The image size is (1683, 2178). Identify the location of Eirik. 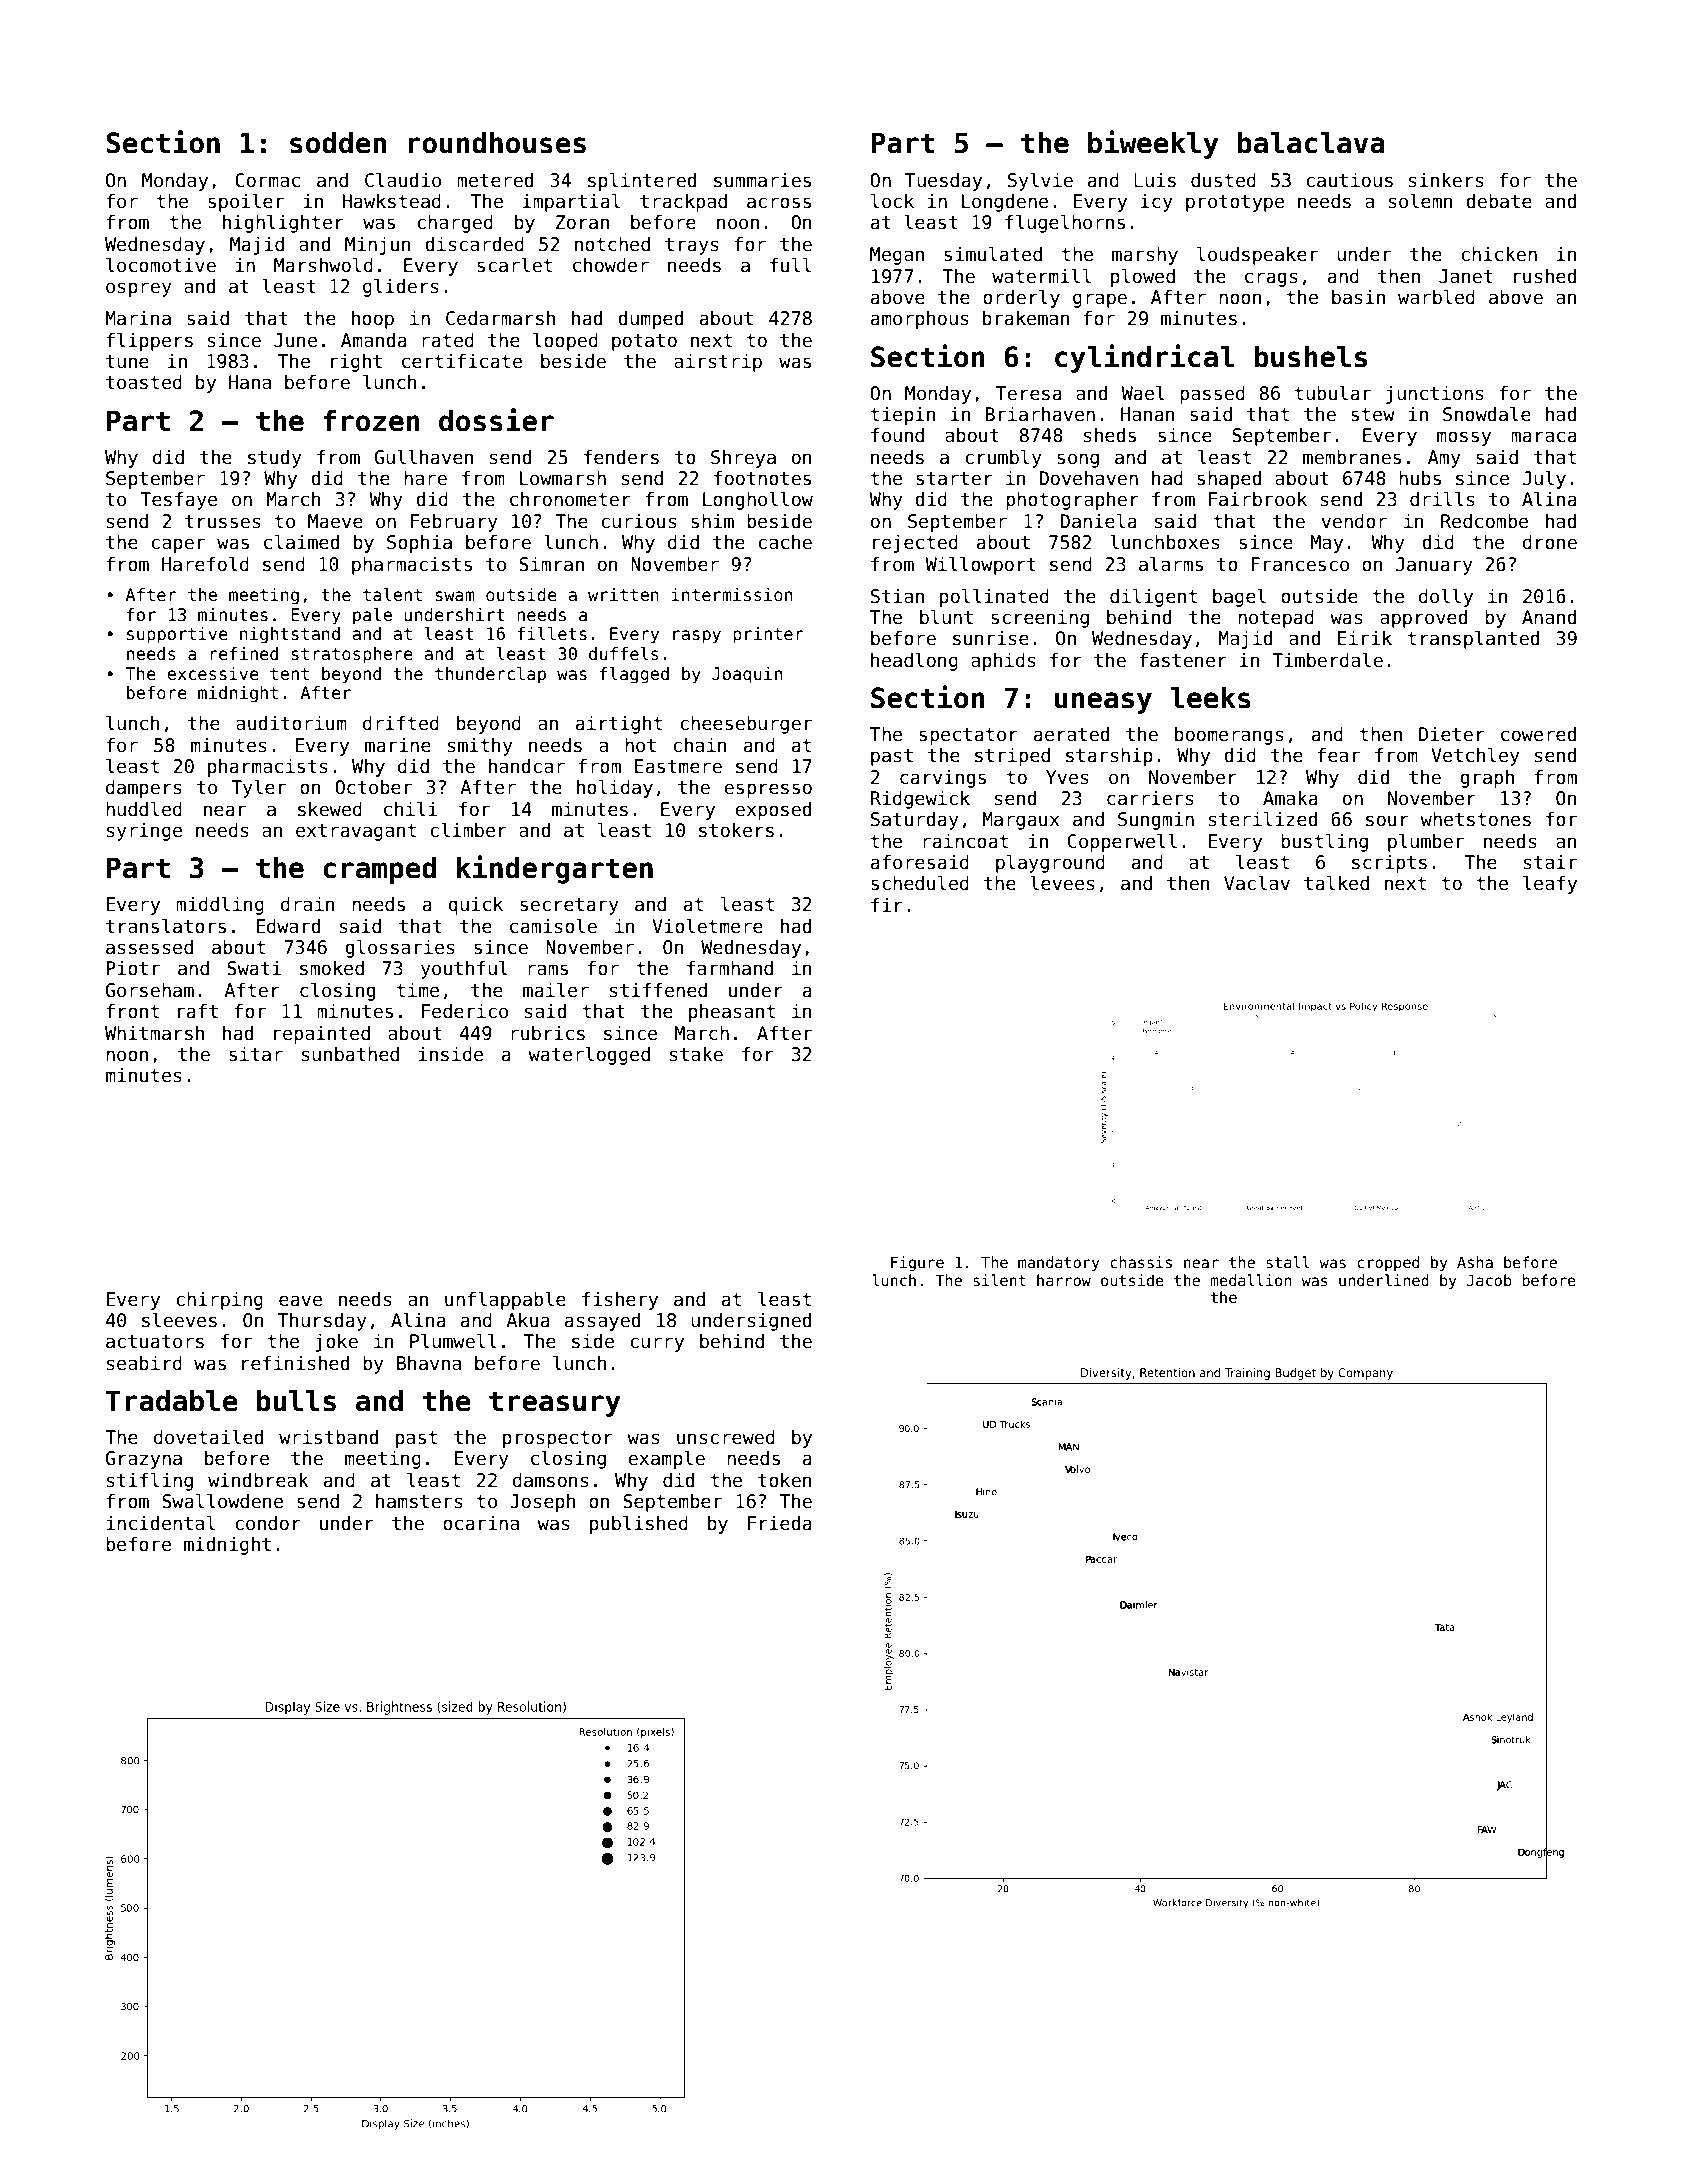
(1365, 638).
